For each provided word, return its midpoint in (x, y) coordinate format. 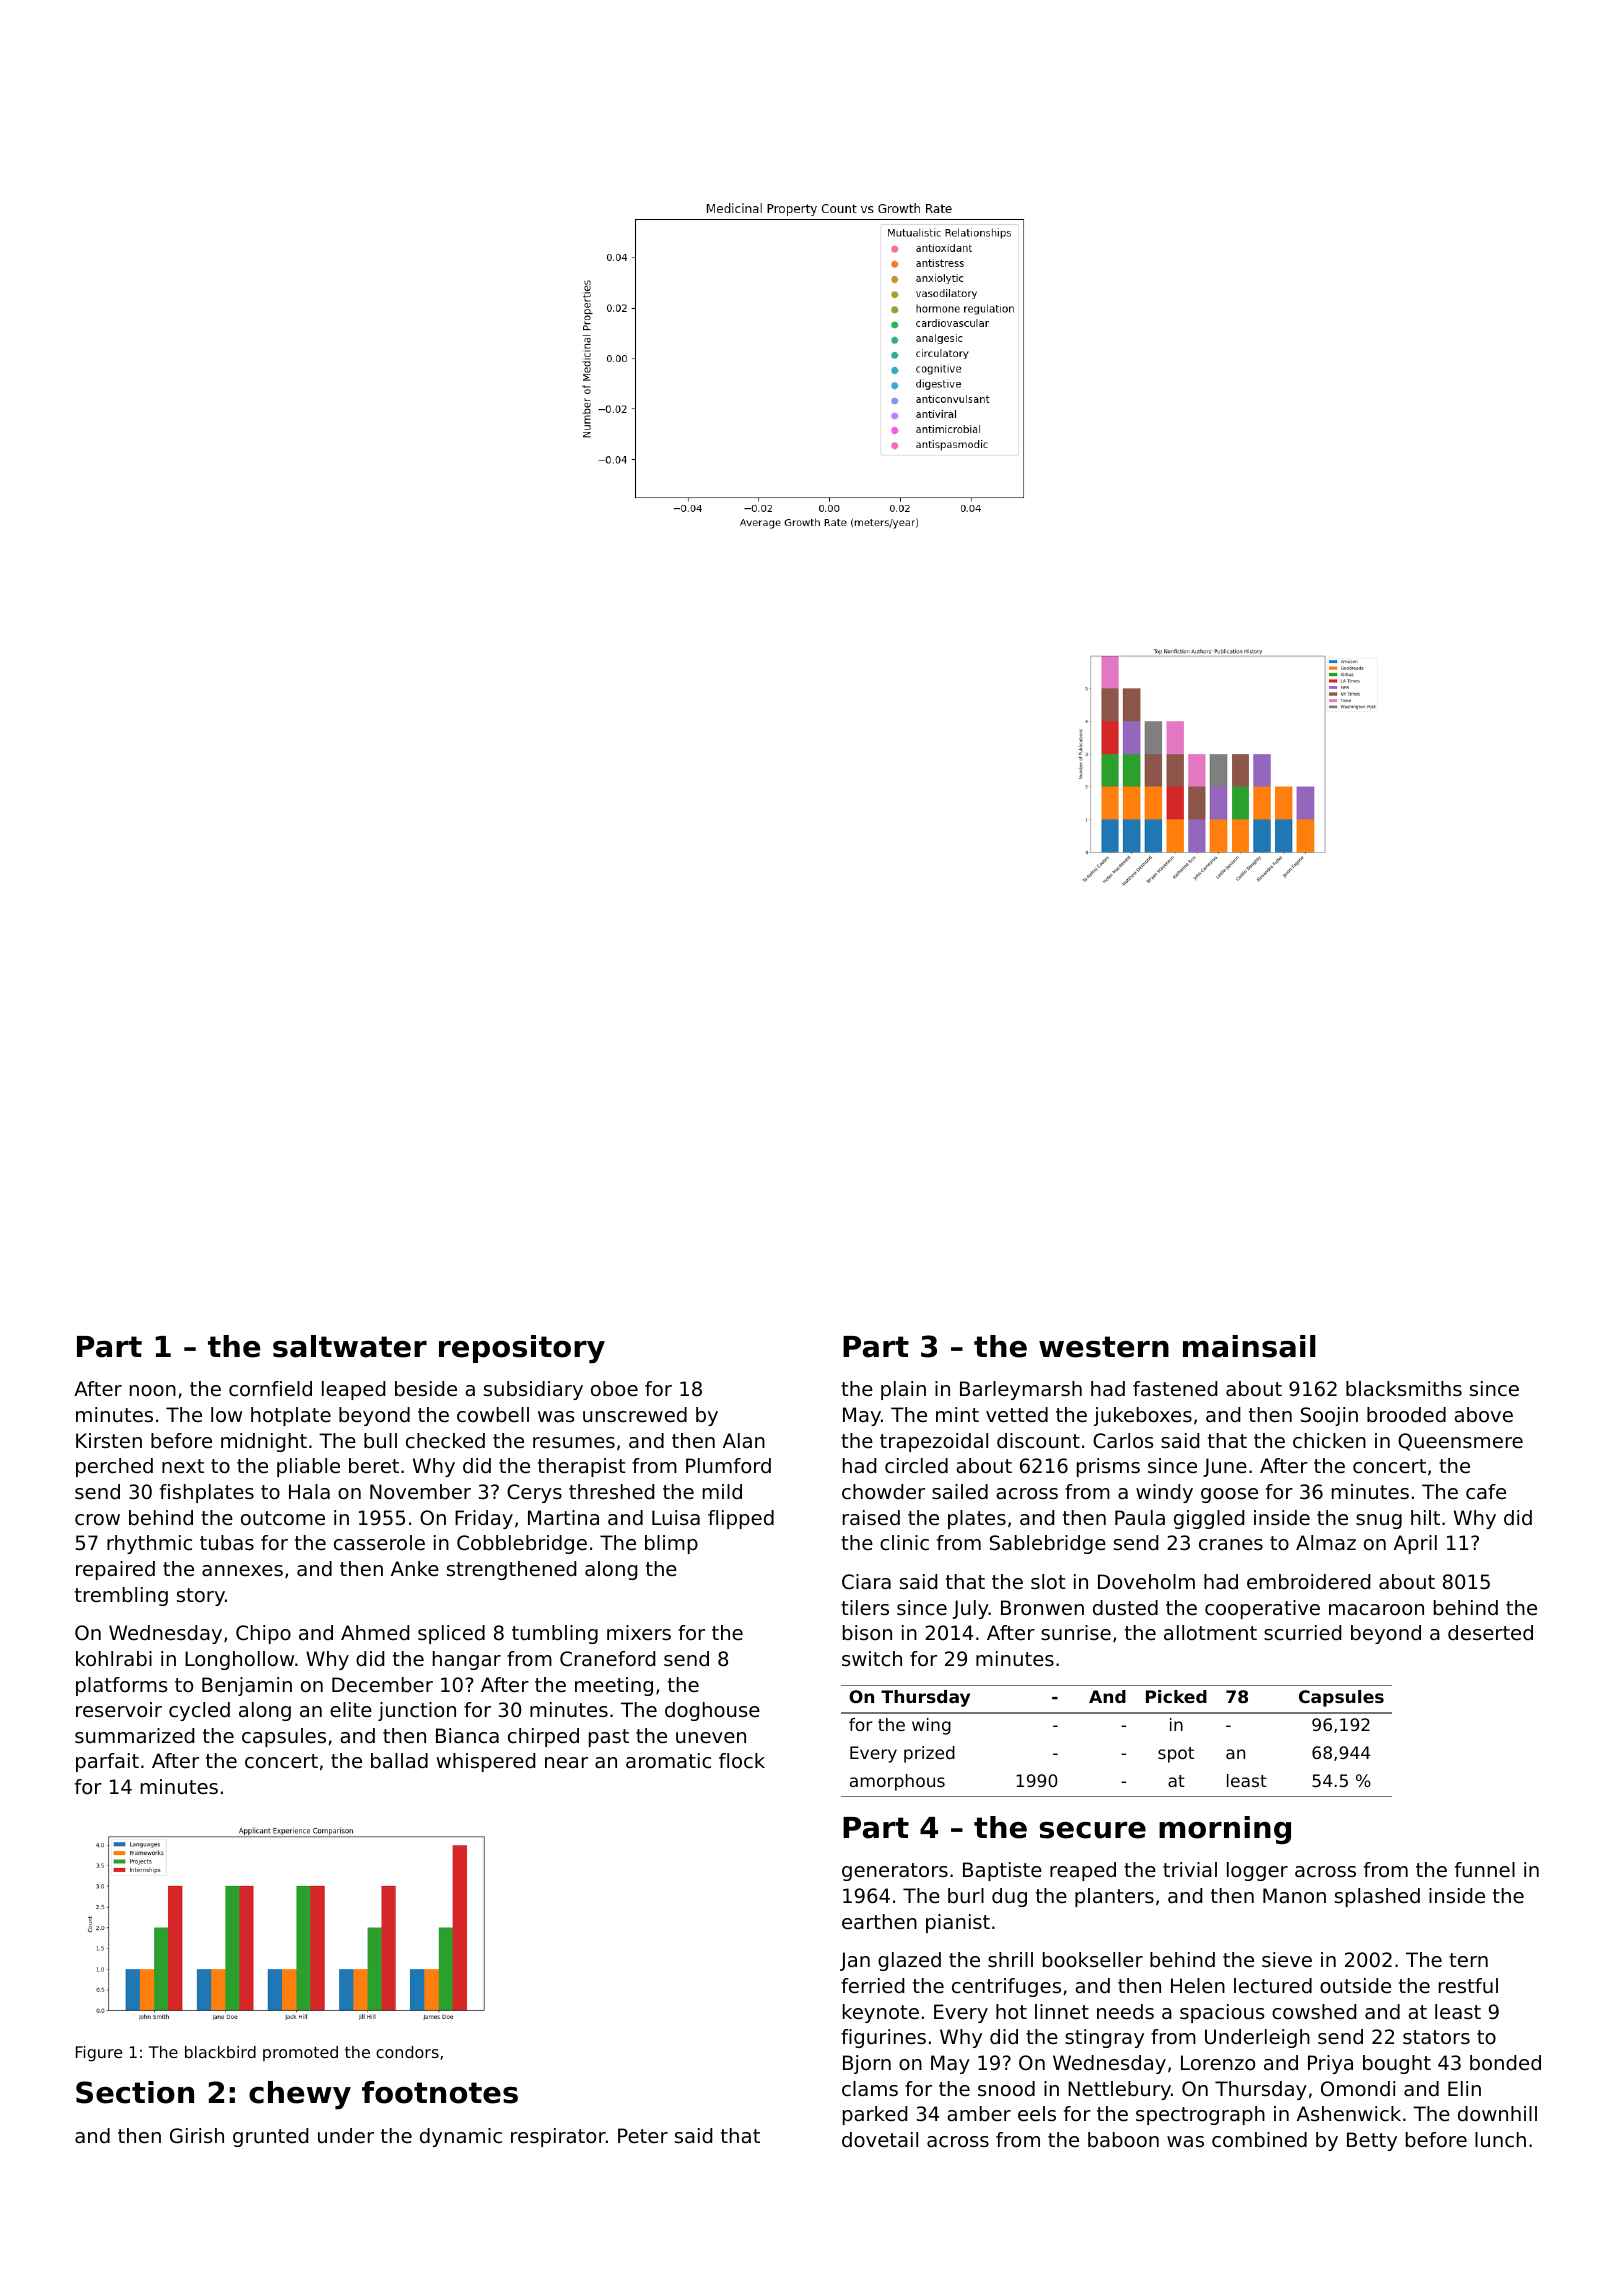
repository (522, 1349)
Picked (1176, 1696)
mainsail (1249, 1346)
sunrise (1076, 1633)
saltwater (350, 1346)
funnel (1485, 1870)
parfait (107, 1762)
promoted (300, 2054)
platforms (122, 1686)
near (566, 1763)
